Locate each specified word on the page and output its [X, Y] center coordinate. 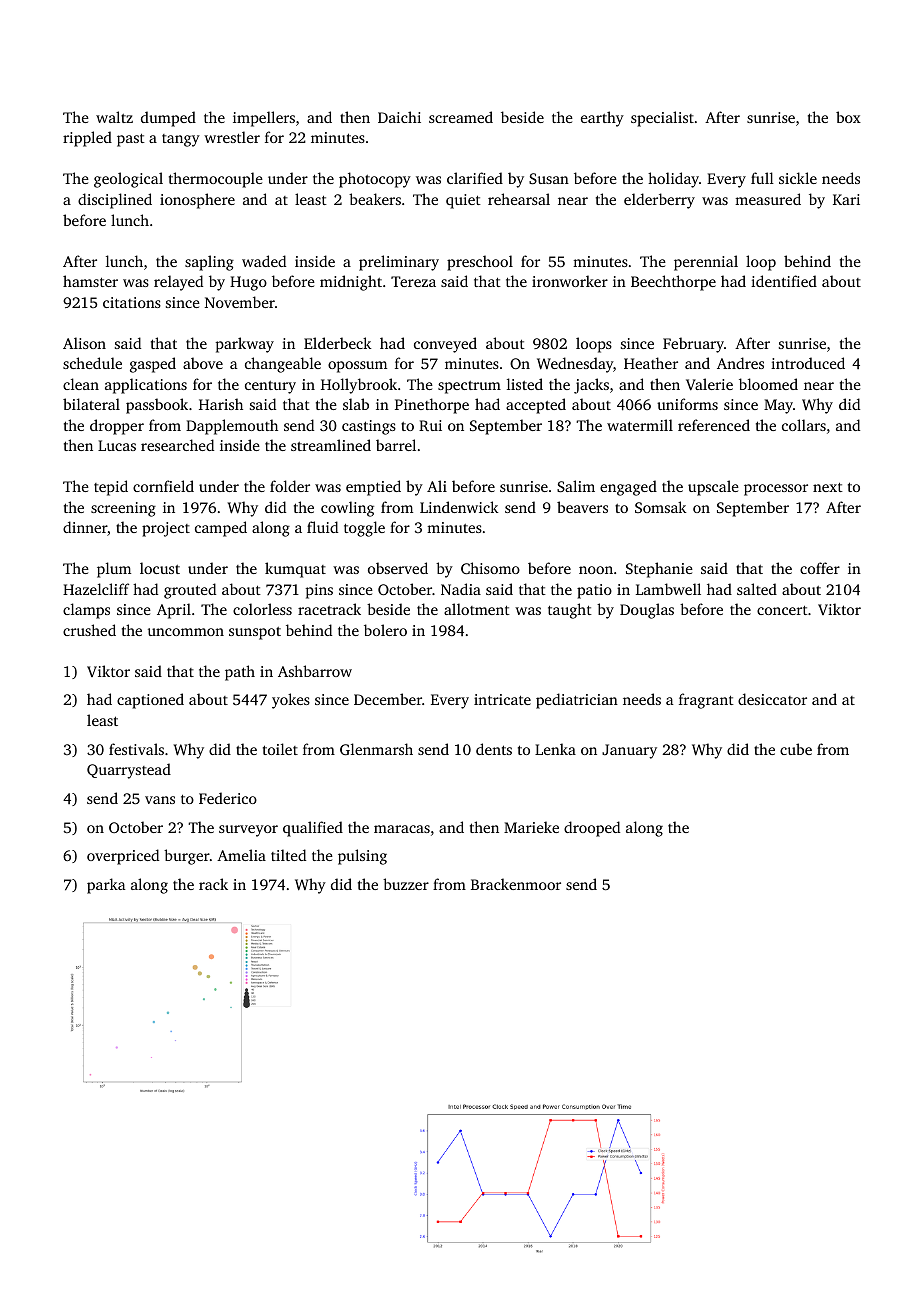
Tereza [413, 281]
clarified [475, 178]
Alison [84, 343]
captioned [150, 701]
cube [796, 749]
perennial [706, 263]
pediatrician [577, 701]
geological [128, 180]
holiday [673, 180]
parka [106, 886]
